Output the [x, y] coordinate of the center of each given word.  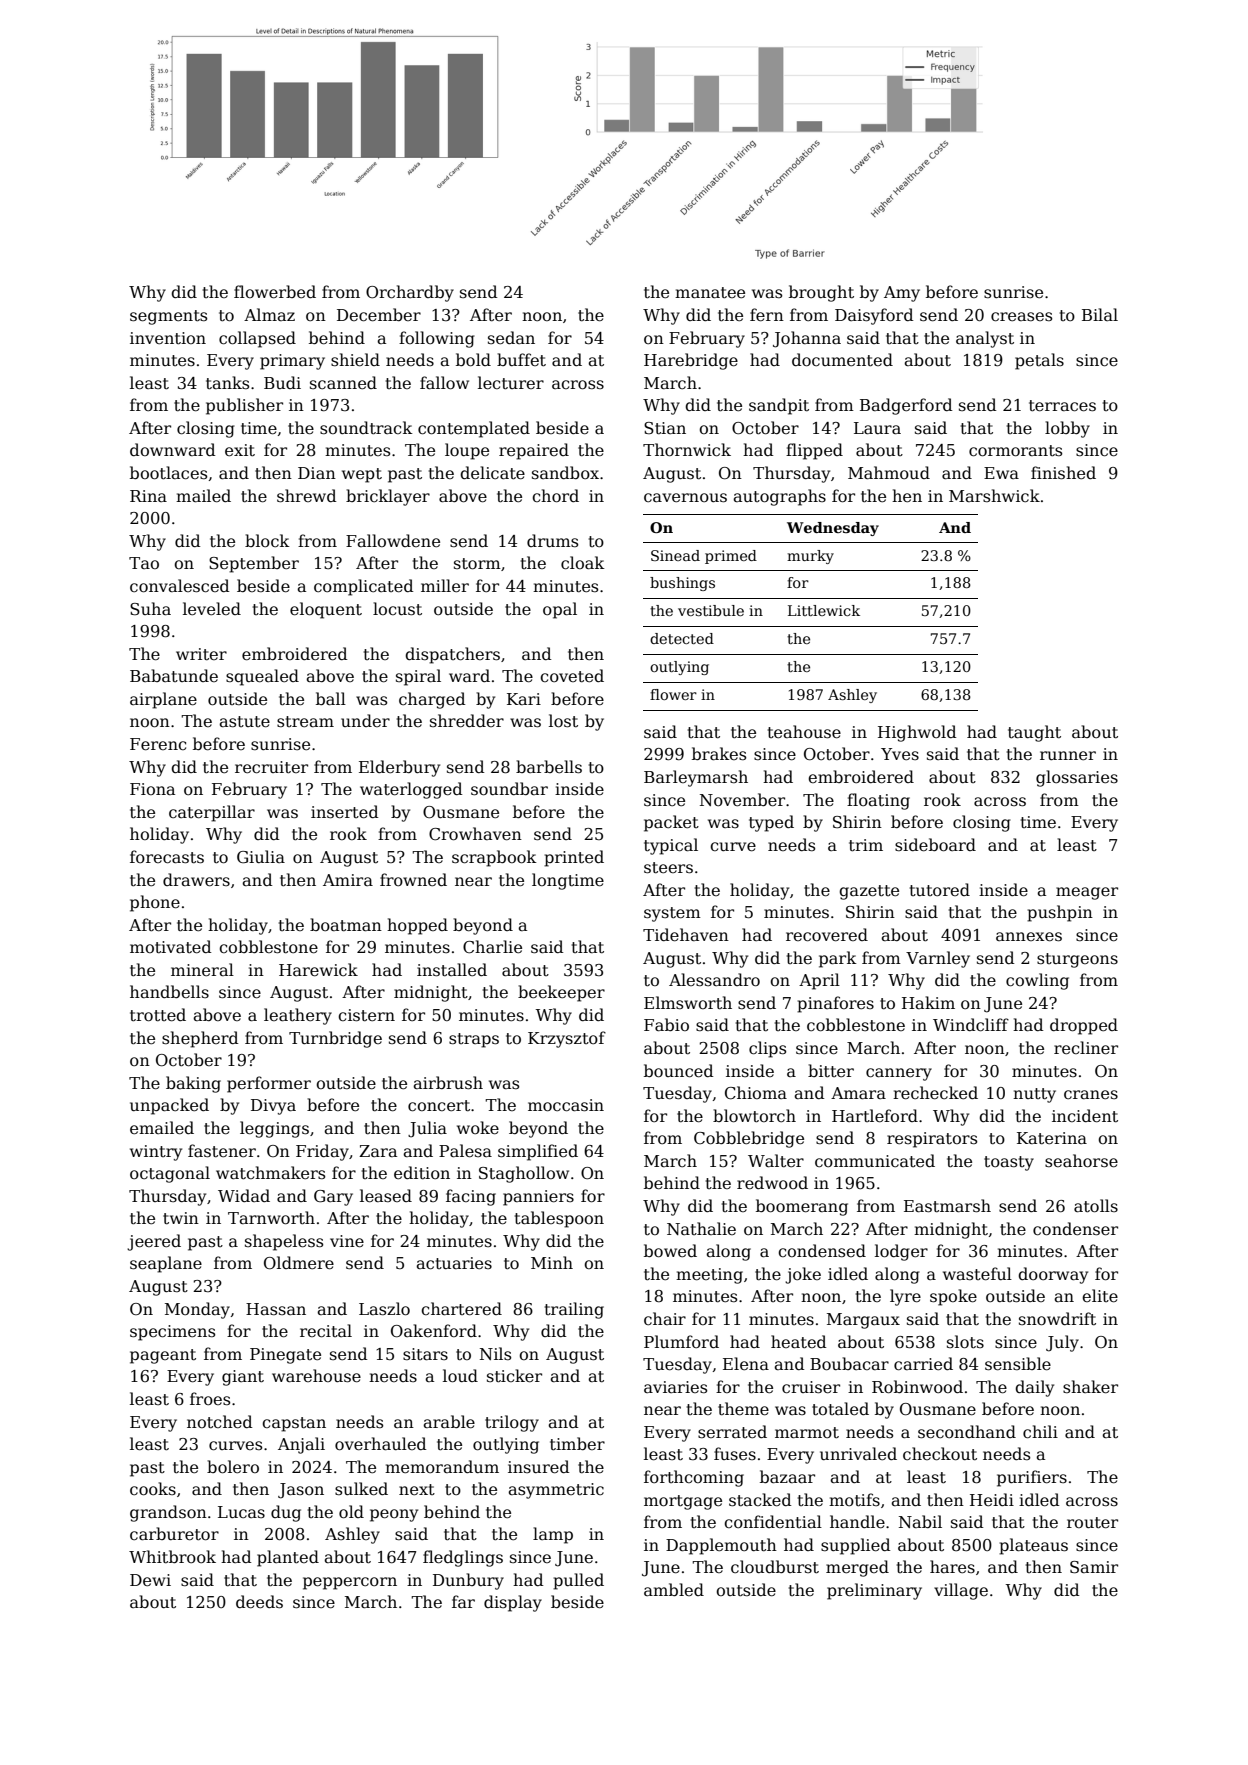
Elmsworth [688, 1003]
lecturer [511, 383]
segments [168, 317]
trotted [158, 1015]
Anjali [301, 1445]
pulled [578, 1581]
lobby [1067, 429]
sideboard [935, 845]
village [961, 1591]
